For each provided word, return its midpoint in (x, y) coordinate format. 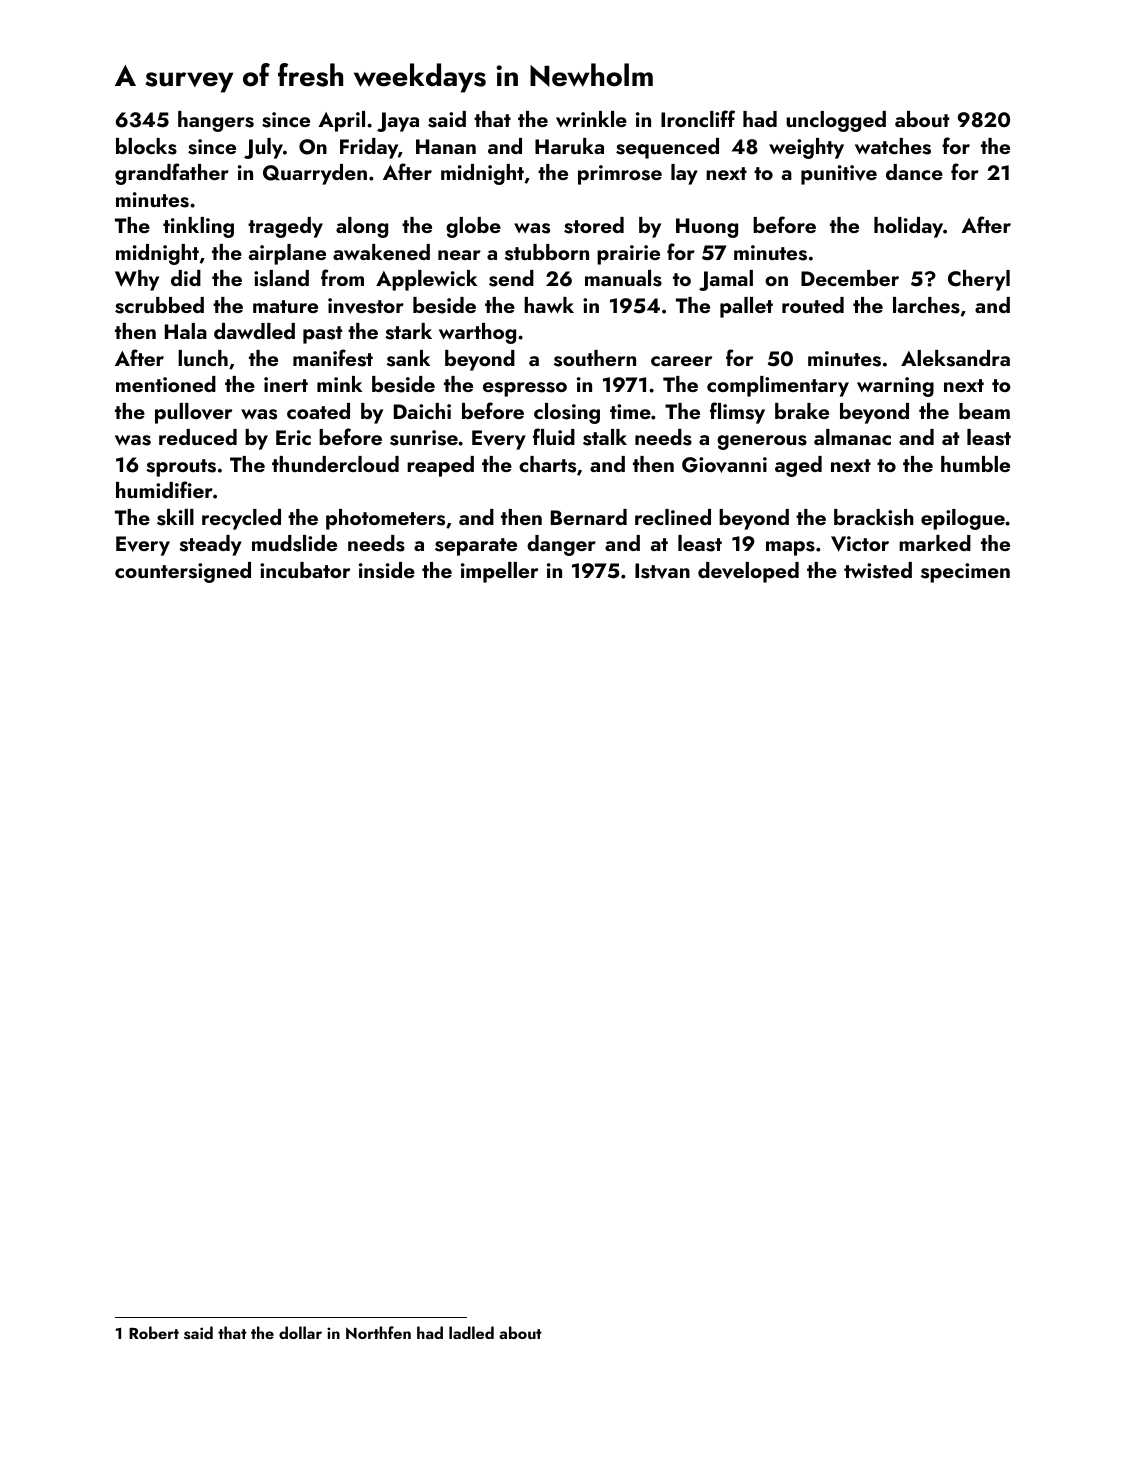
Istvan (662, 571)
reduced (198, 437)
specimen (965, 573)
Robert (154, 1332)
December (850, 278)
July (263, 148)
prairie (628, 255)
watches (893, 146)
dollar (300, 1332)
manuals (623, 278)
